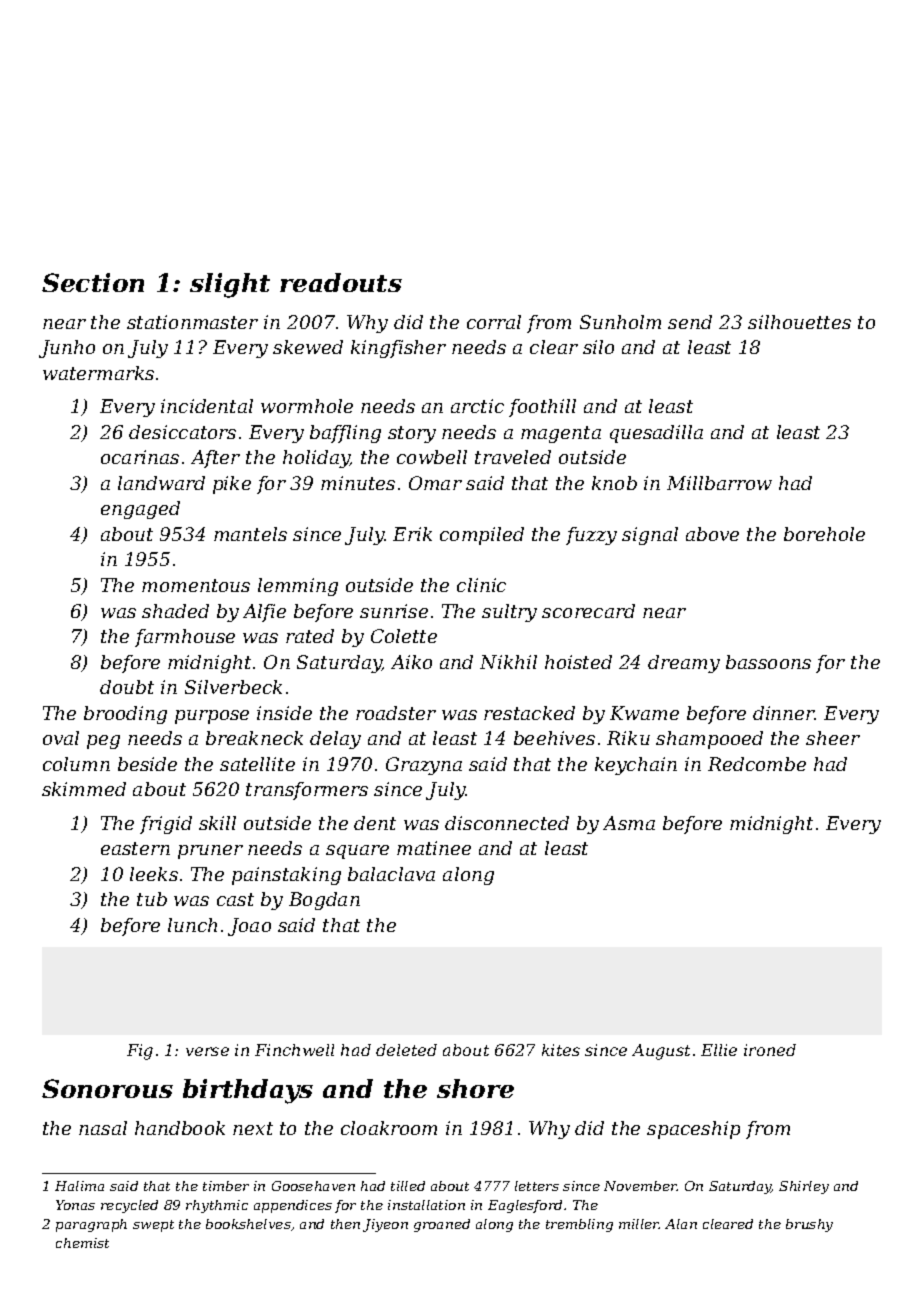 Image resolution: width=924 pixels, height=1308 pixels. I want to click on satellite, so click(257, 764).
